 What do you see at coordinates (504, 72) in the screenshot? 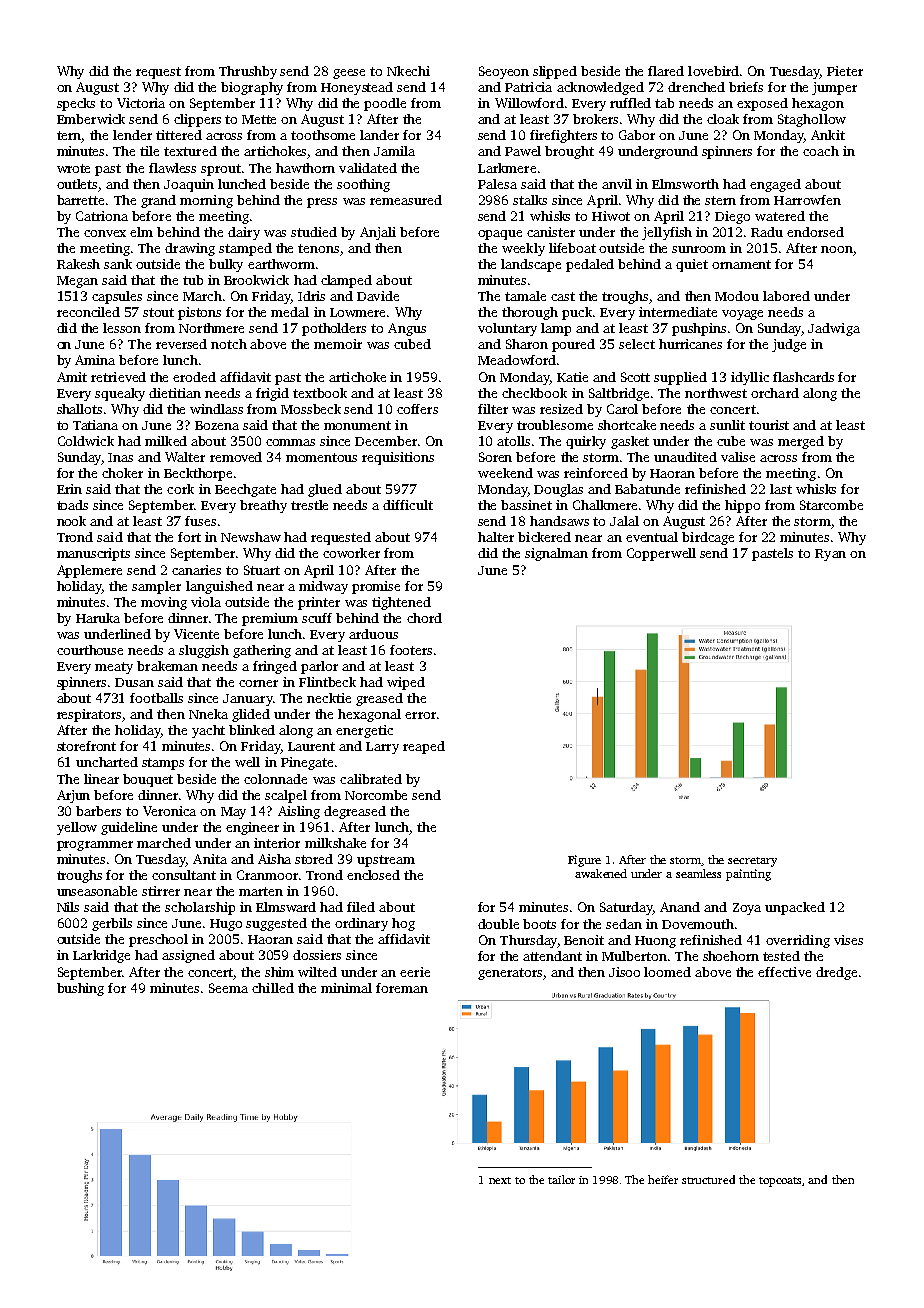
I see `Seoyeon` at bounding box center [504, 72].
